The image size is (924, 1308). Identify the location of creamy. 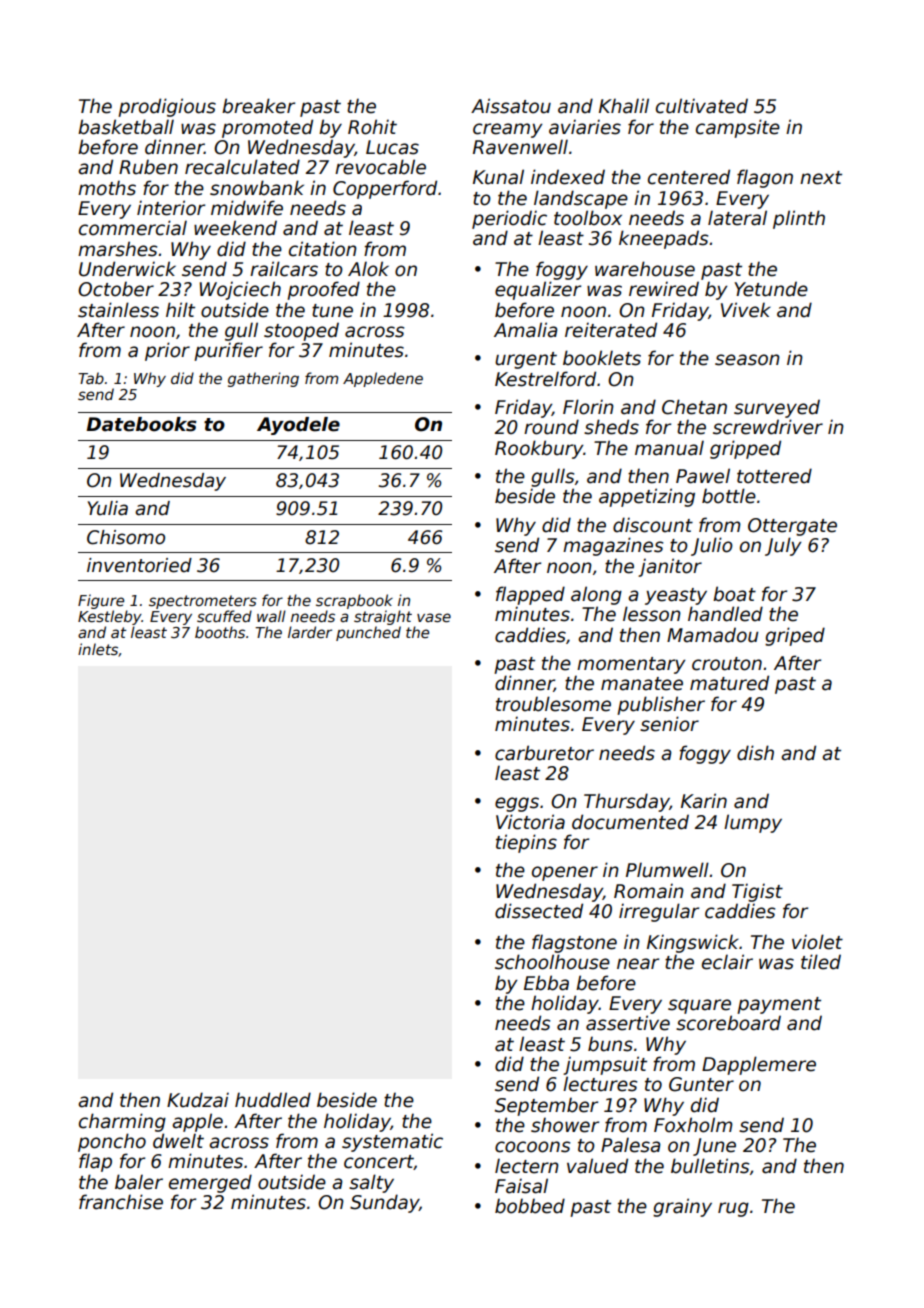
(508, 130).
